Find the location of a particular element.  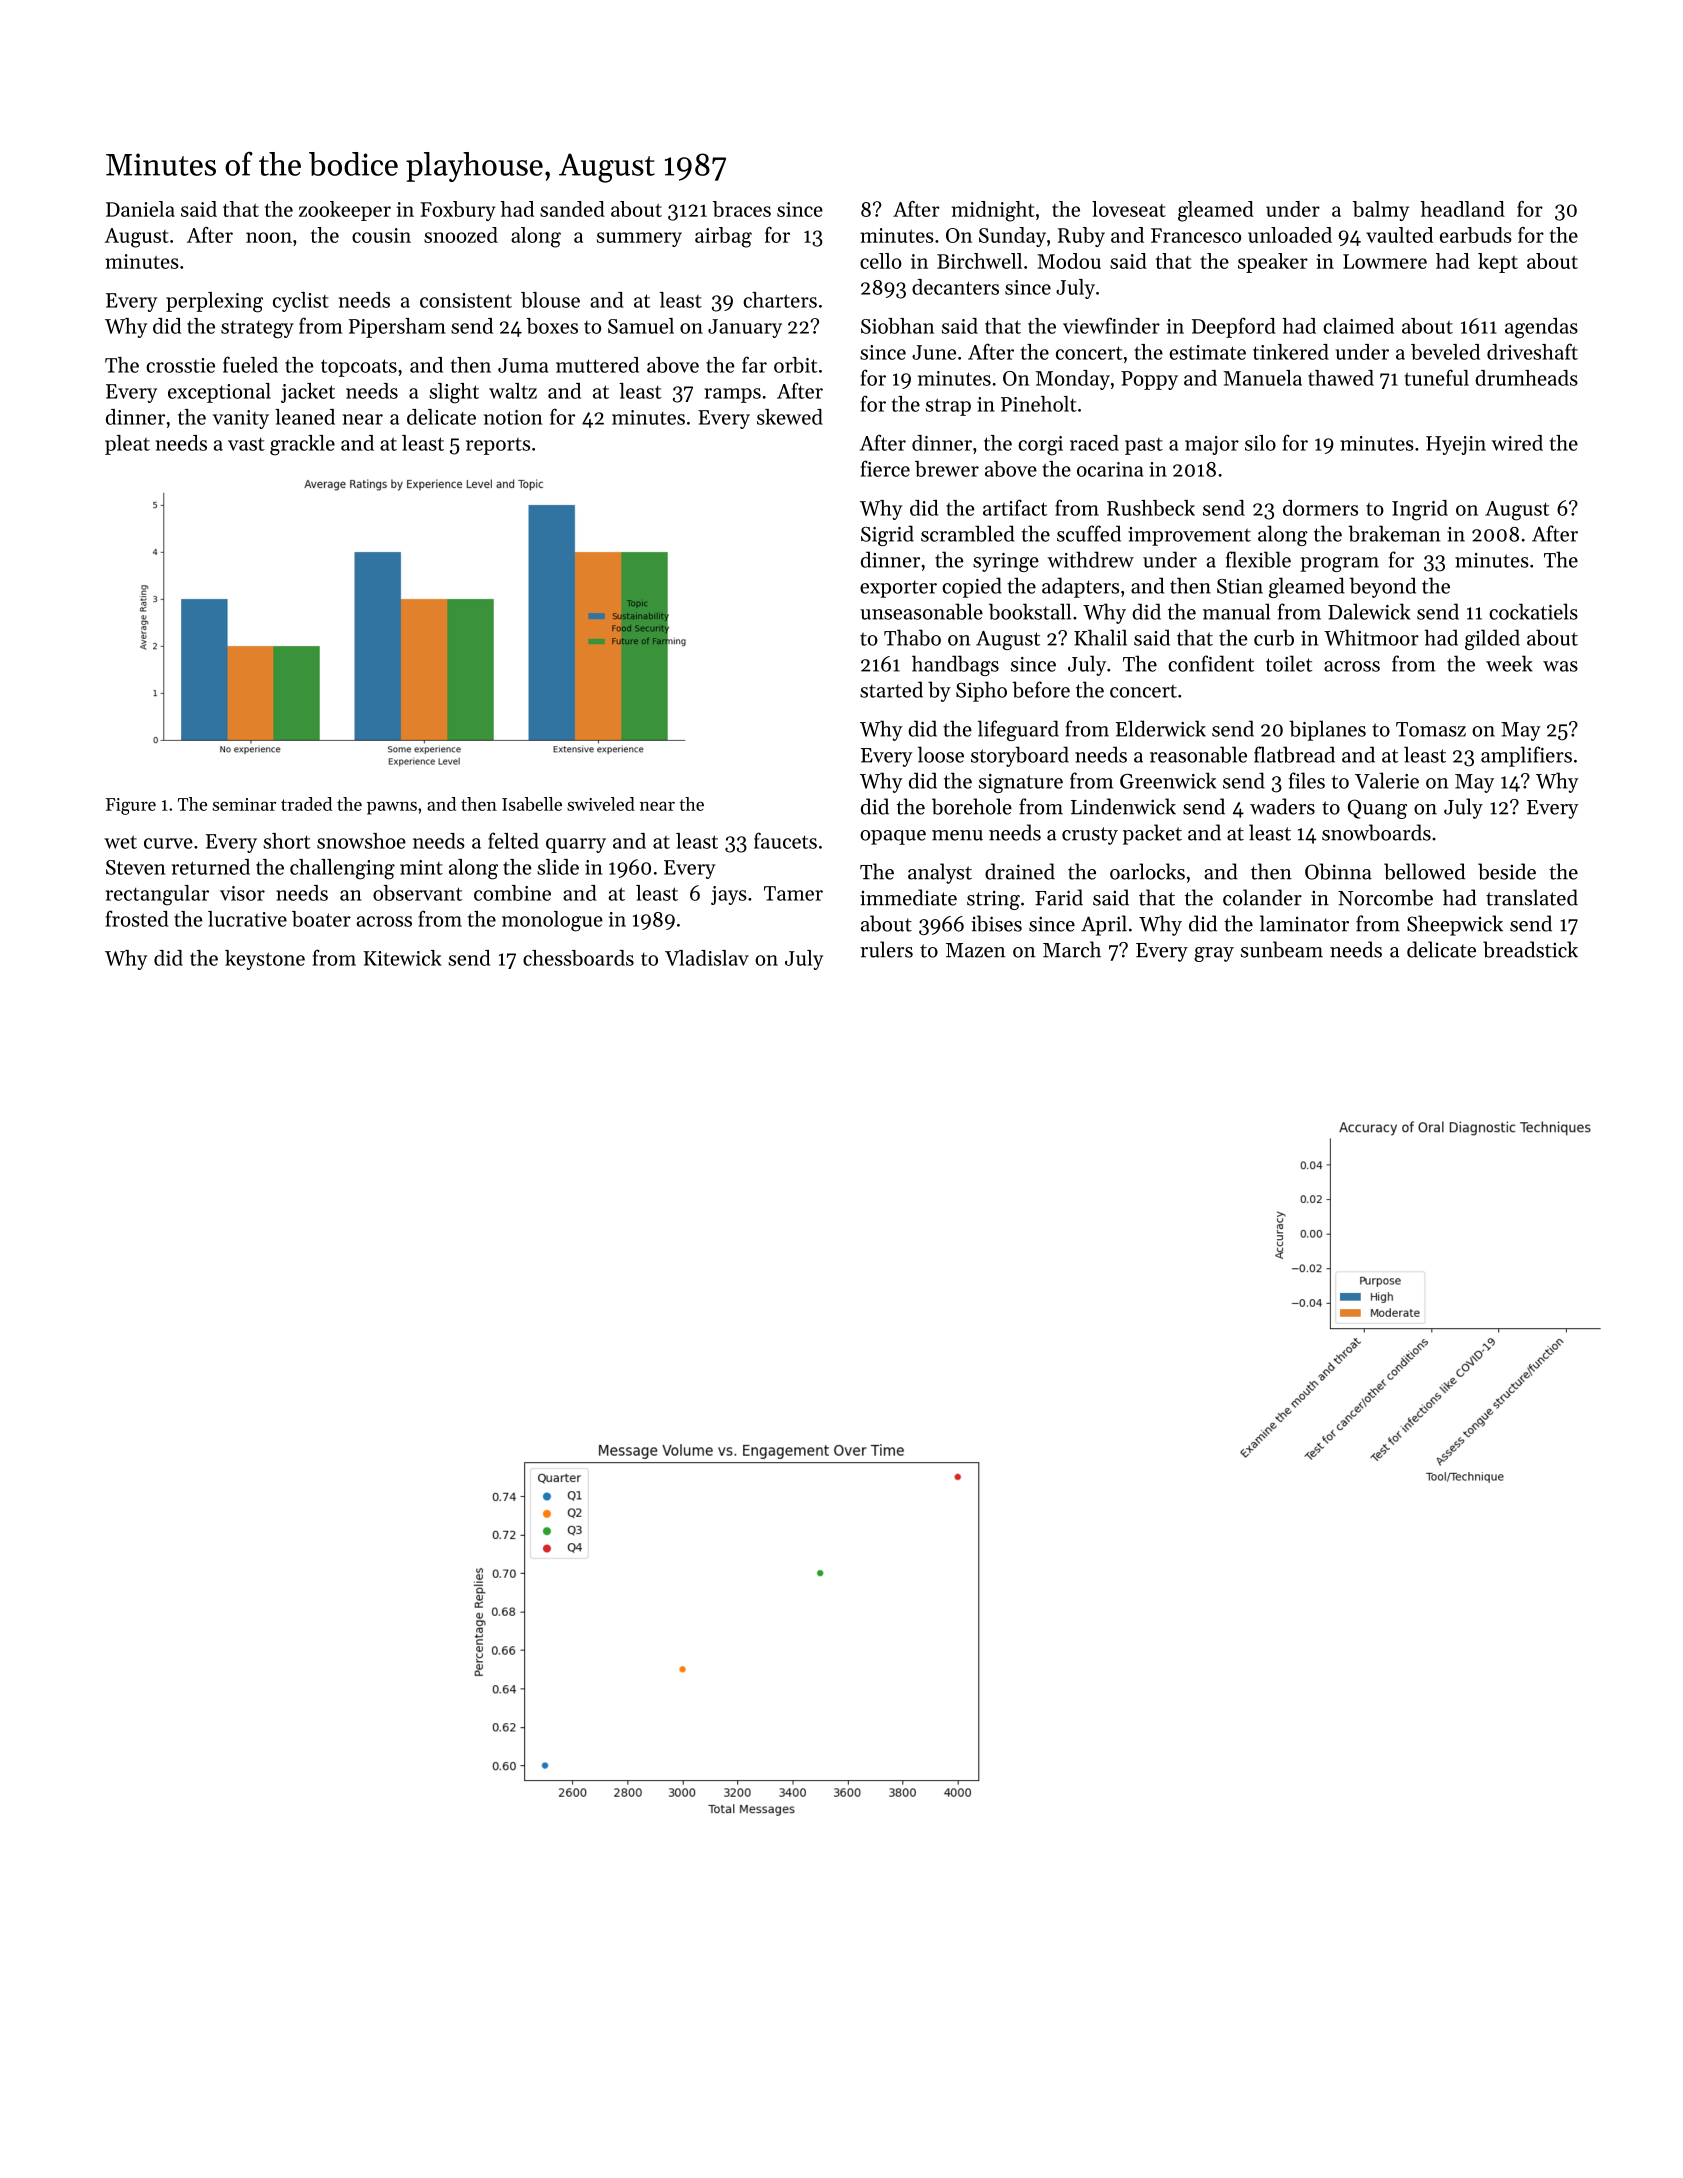

Lowmere is located at coordinates (1385, 261).
